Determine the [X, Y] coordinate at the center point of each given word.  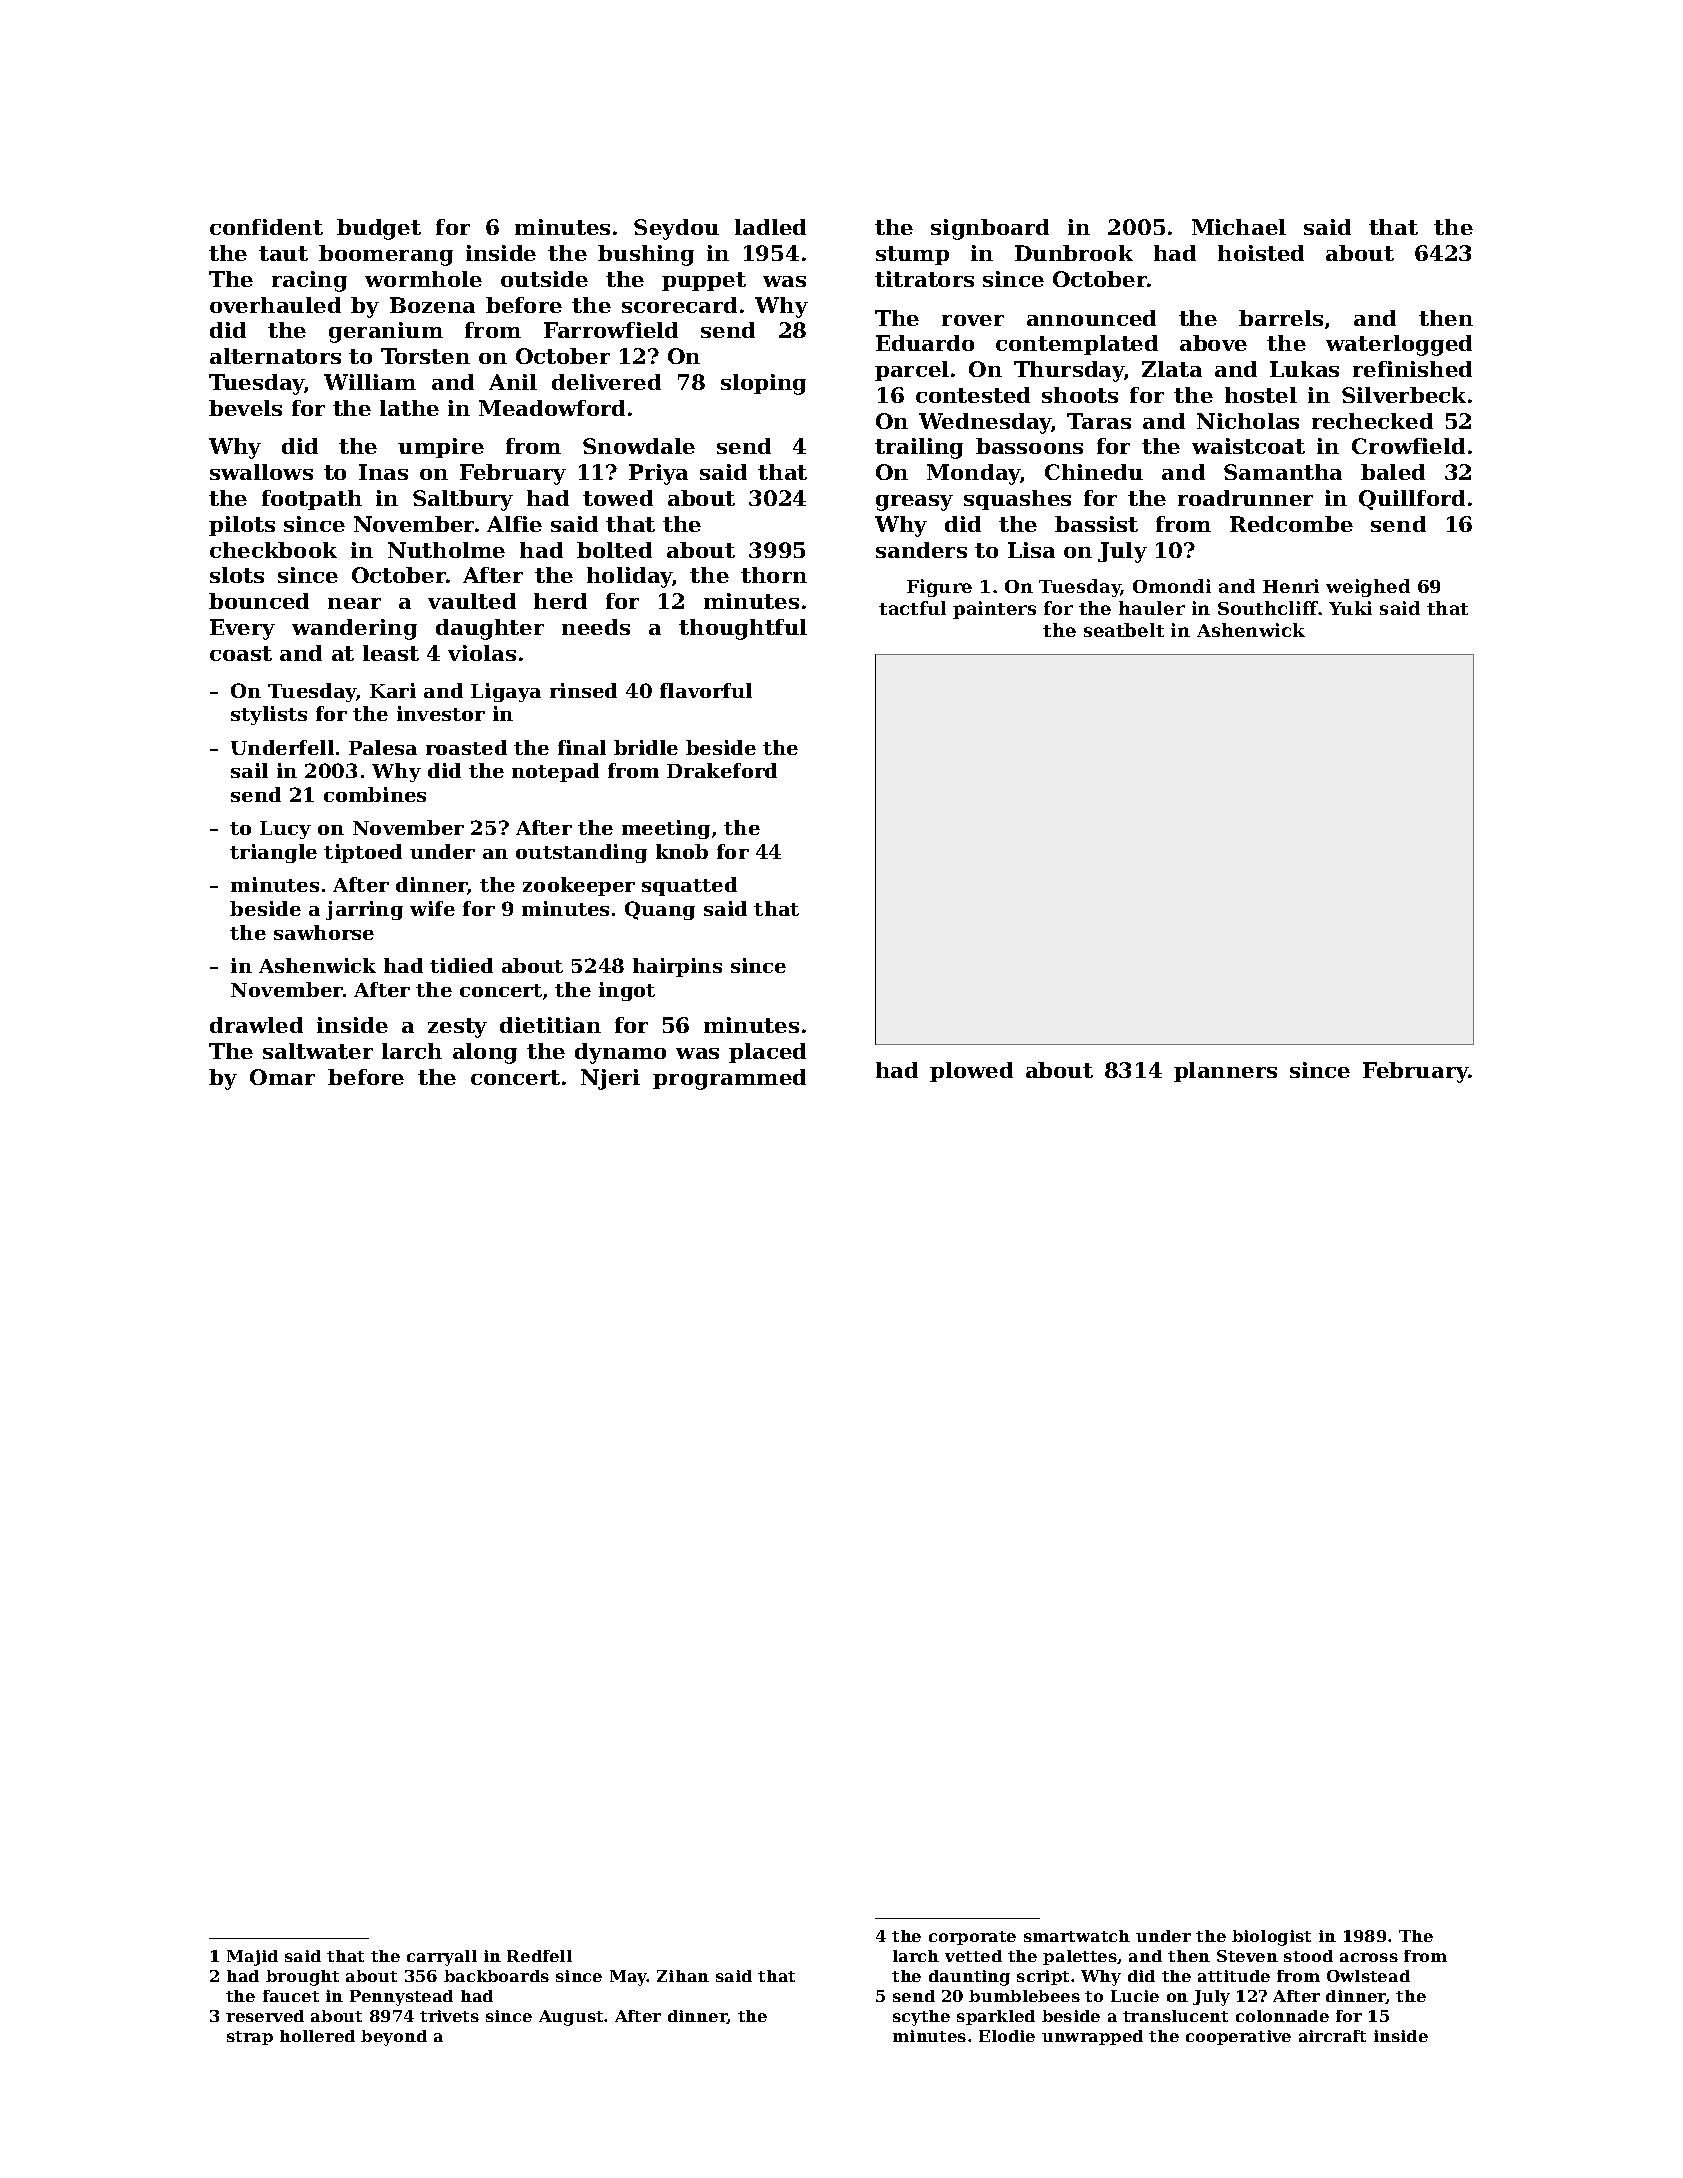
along [485, 1053]
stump [912, 255]
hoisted [1261, 253]
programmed [729, 1079]
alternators [275, 356]
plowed [971, 1072]
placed [767, 1053]
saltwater [318, 1051]
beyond [394, 2038]
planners [1225, 1072]
